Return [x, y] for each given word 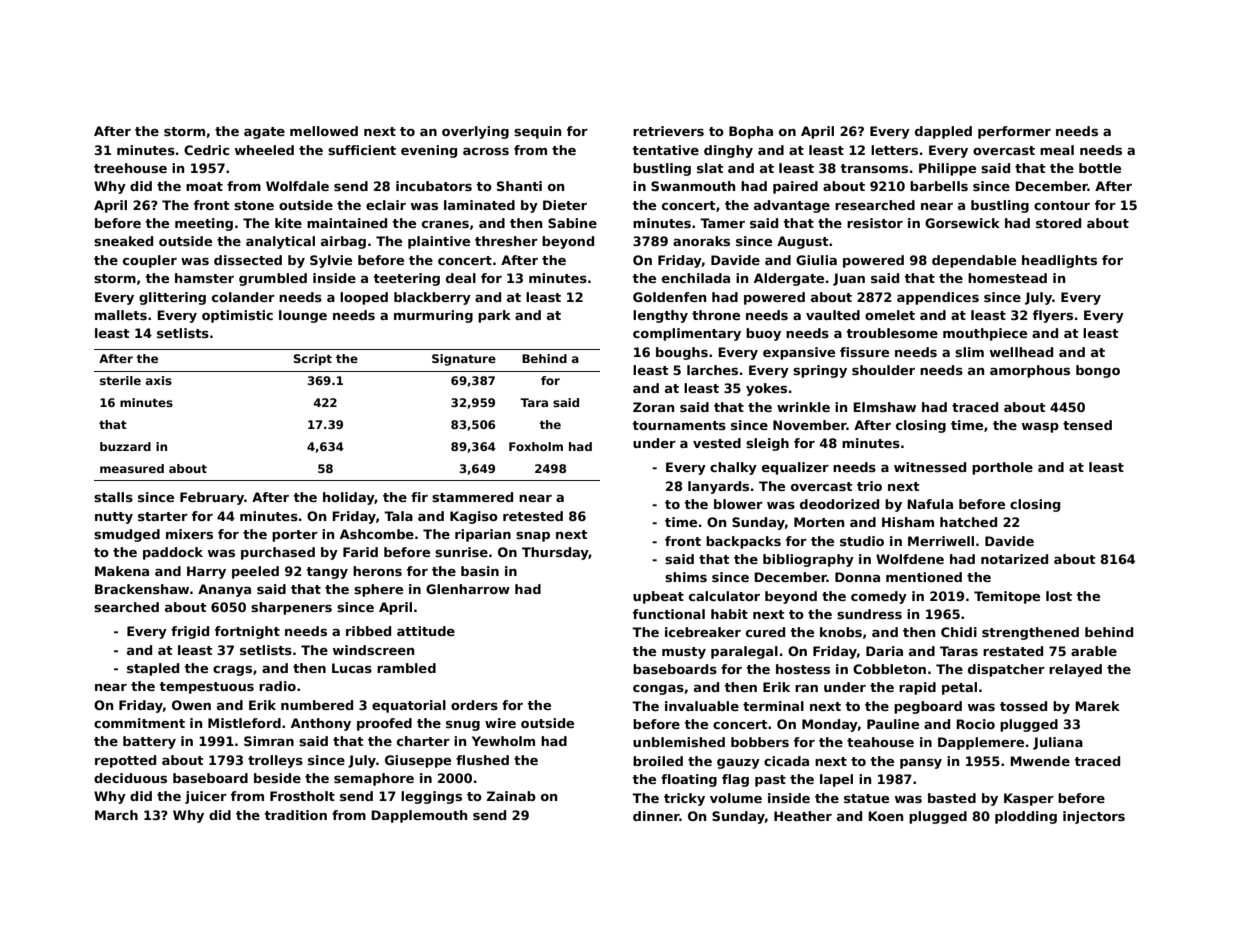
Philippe [947, 169]
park [494, 316]
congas [658, 690]
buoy [763, 334]
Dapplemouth [419, 816]
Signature [464, 360]
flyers [1053, 316]
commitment [139, 723]
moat [204, 186]
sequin [537, 132]
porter [295, 536]
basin [480, 571]
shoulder [883, 370]
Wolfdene [910, 559]
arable [1094, 651]
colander [243, 297]
